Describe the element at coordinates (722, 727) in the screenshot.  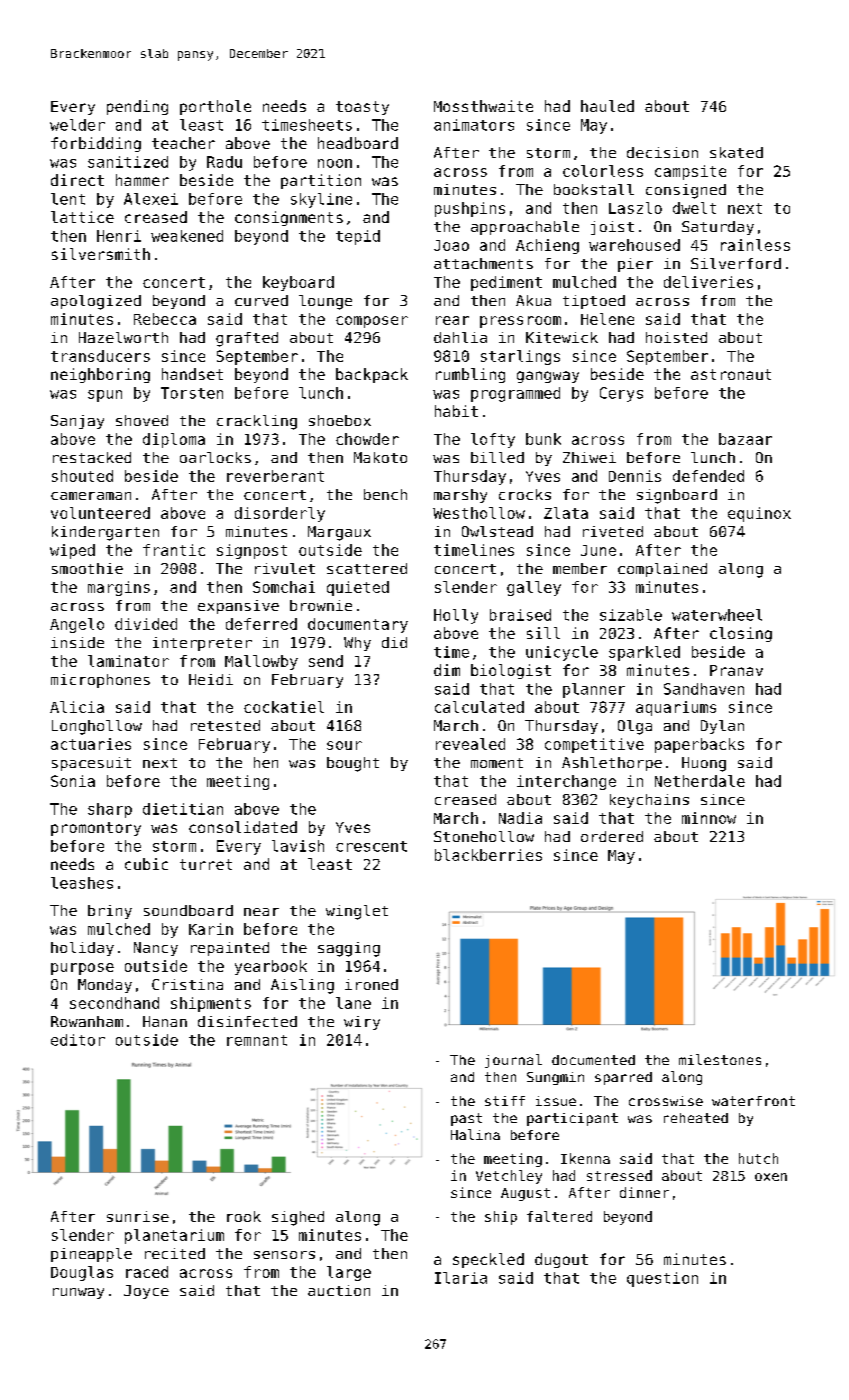
I see `Dylan` at that location.
